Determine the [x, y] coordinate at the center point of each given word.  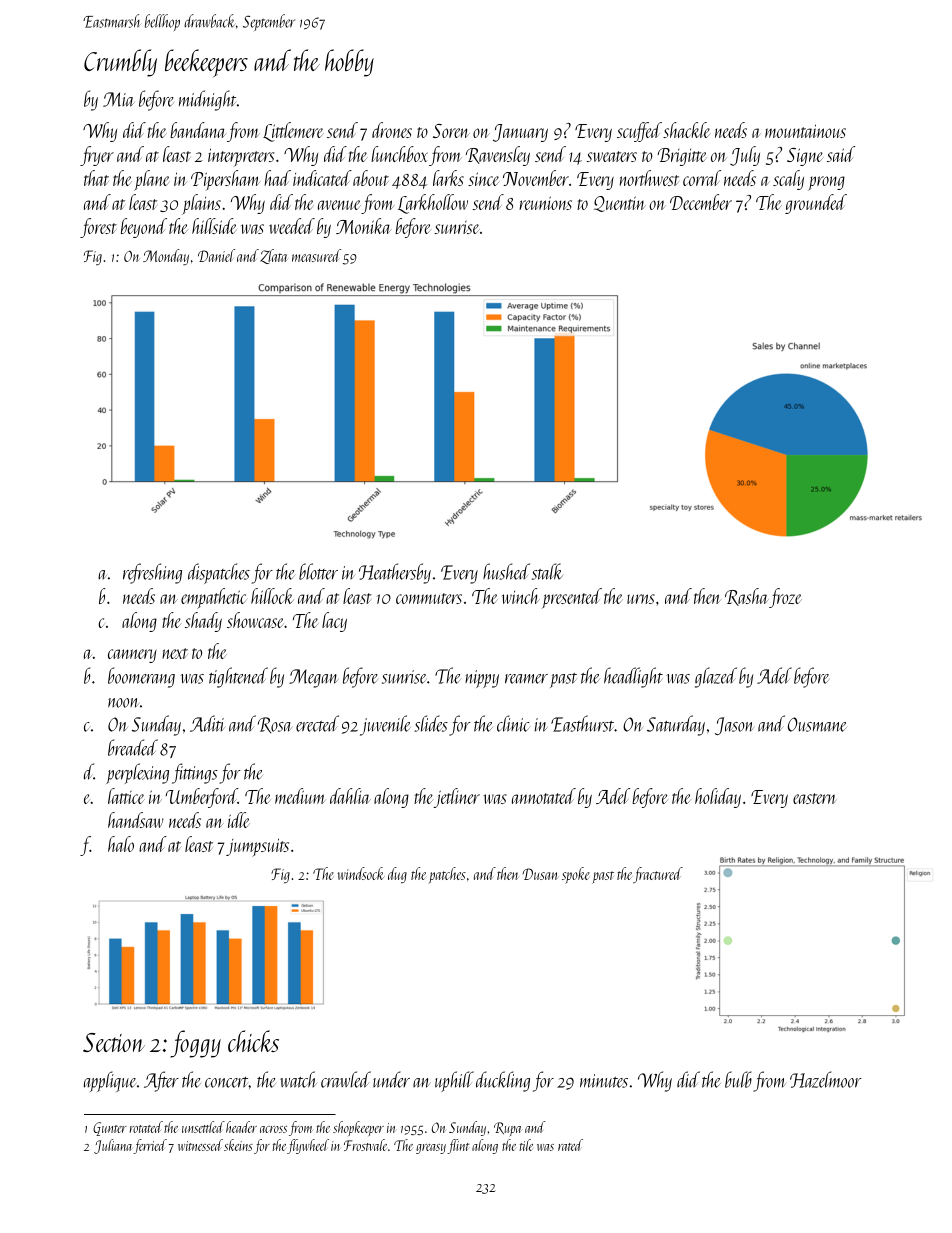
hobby [349, 63]
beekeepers [206, 63]
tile [526, 1145]
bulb [738, 1079]
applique [110, 1081]
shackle [687, 130]
